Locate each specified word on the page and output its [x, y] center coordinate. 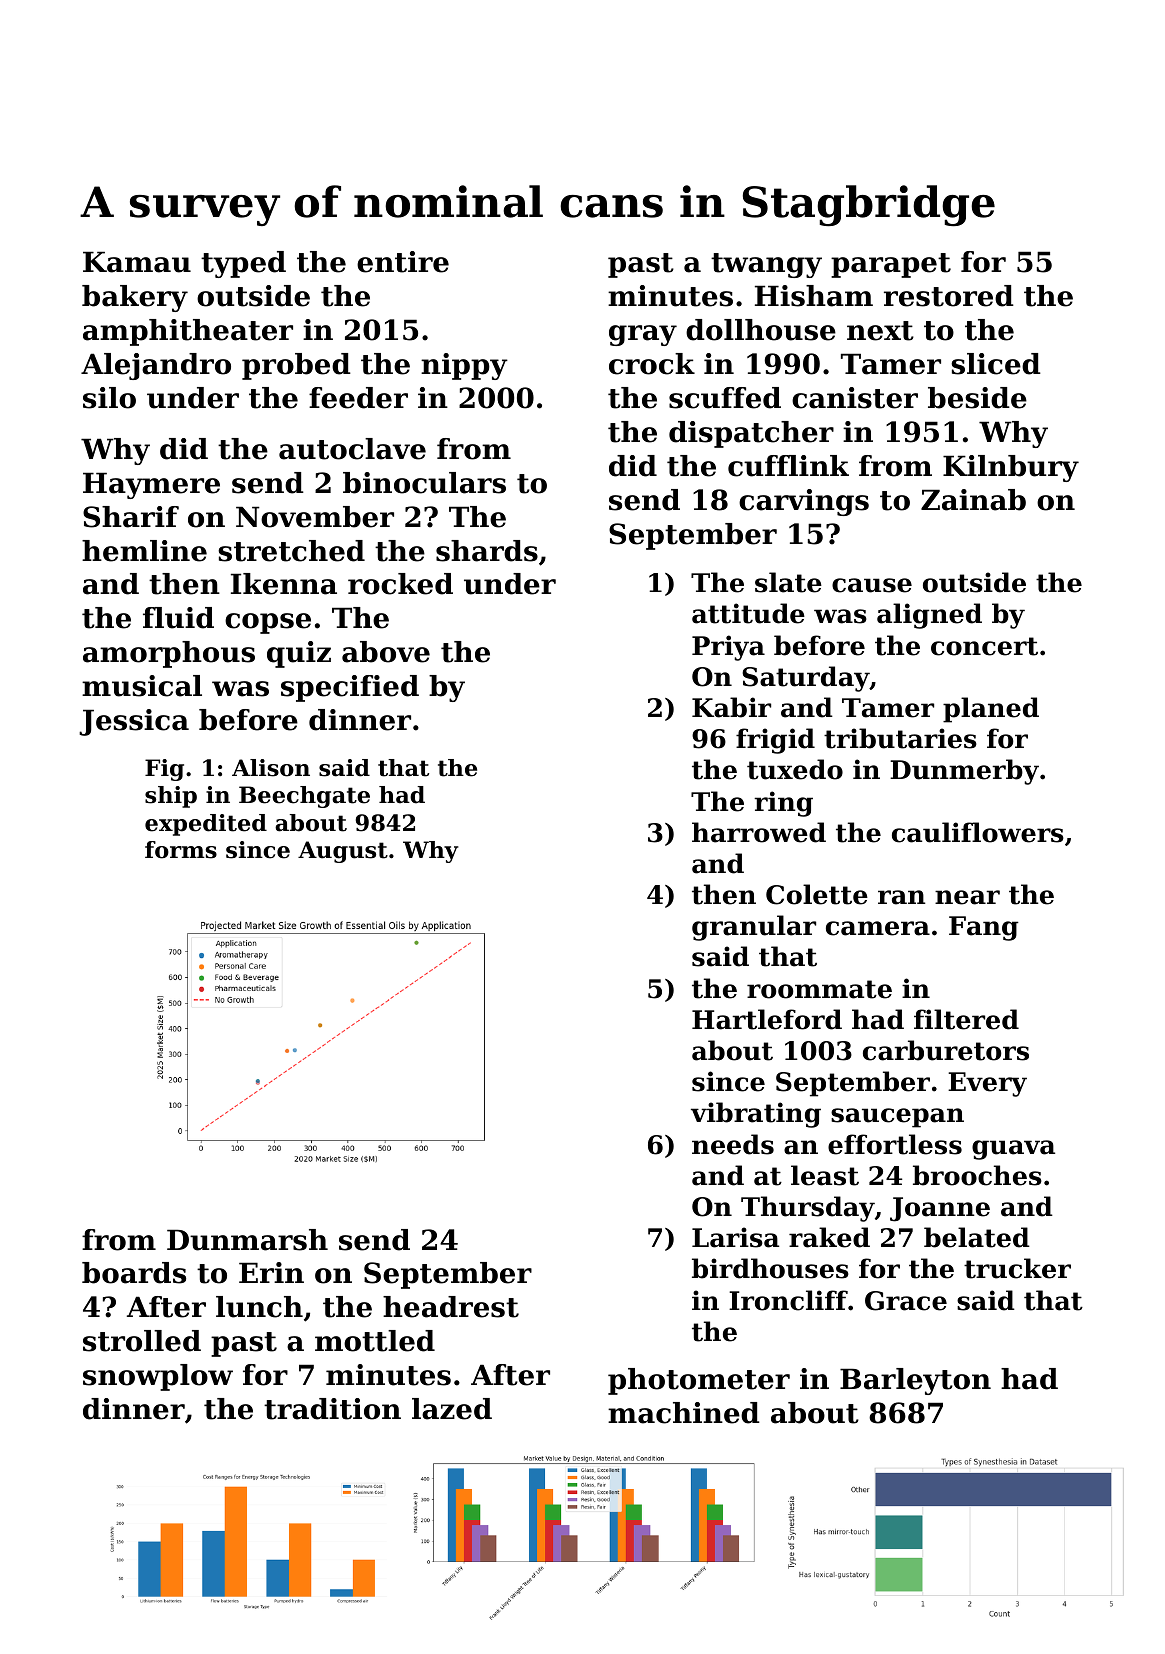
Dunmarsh [247, 1240]
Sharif [131, 517]
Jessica [134, 722]
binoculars [424, 483]
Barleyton [915, 1381]
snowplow [158, 1377]
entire [403, 262]
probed [296, 366]
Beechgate [304, 797]
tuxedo [795, 769]
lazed [452, 1409]
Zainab [973, 500]
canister [855, 398]
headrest [451, 1307]
